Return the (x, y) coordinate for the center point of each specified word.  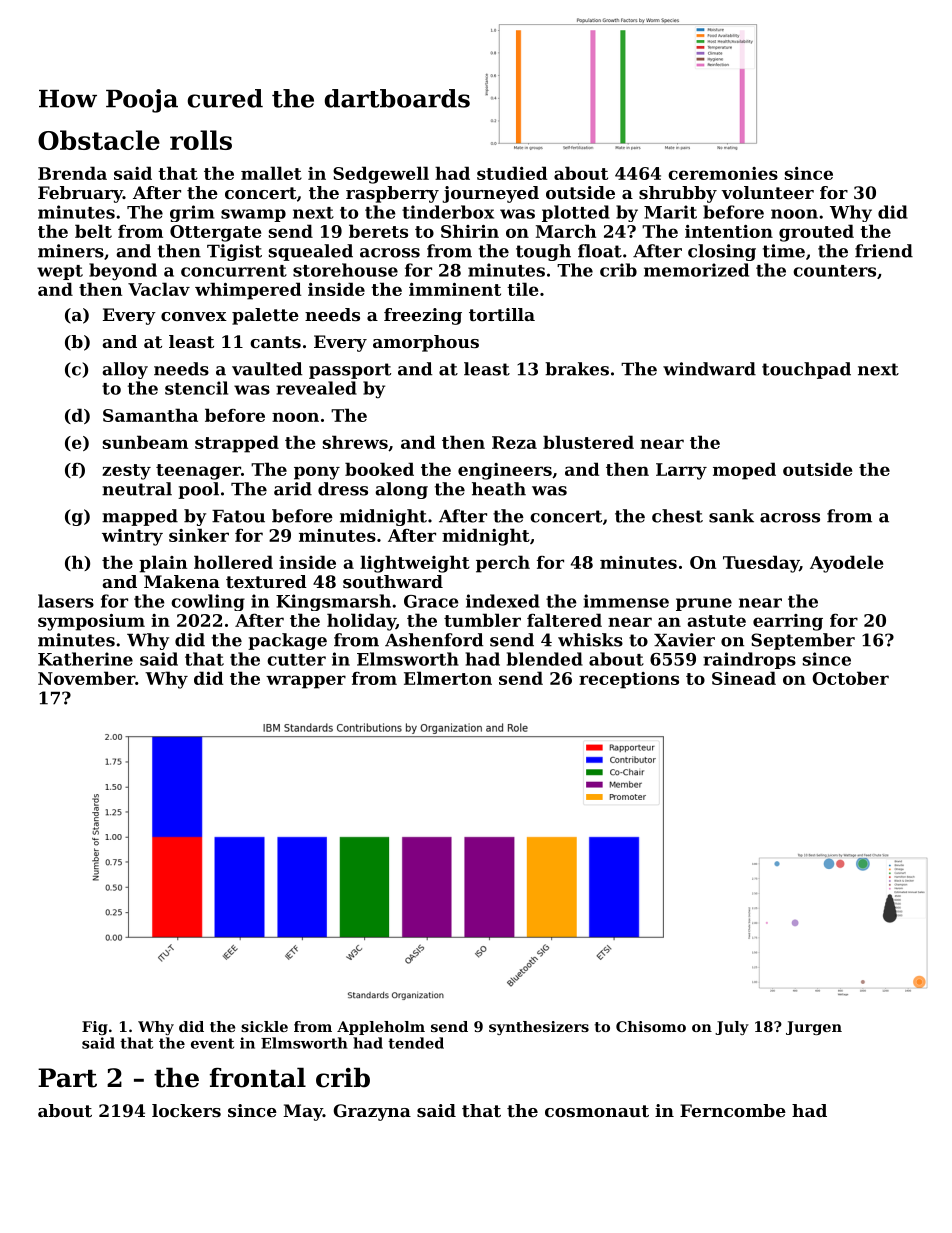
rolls (201, 140)
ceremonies (723, 173)
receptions (629, 680)
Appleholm (381, 1028)
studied (512, 173)
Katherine (85, 659)
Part (67, 1078)
